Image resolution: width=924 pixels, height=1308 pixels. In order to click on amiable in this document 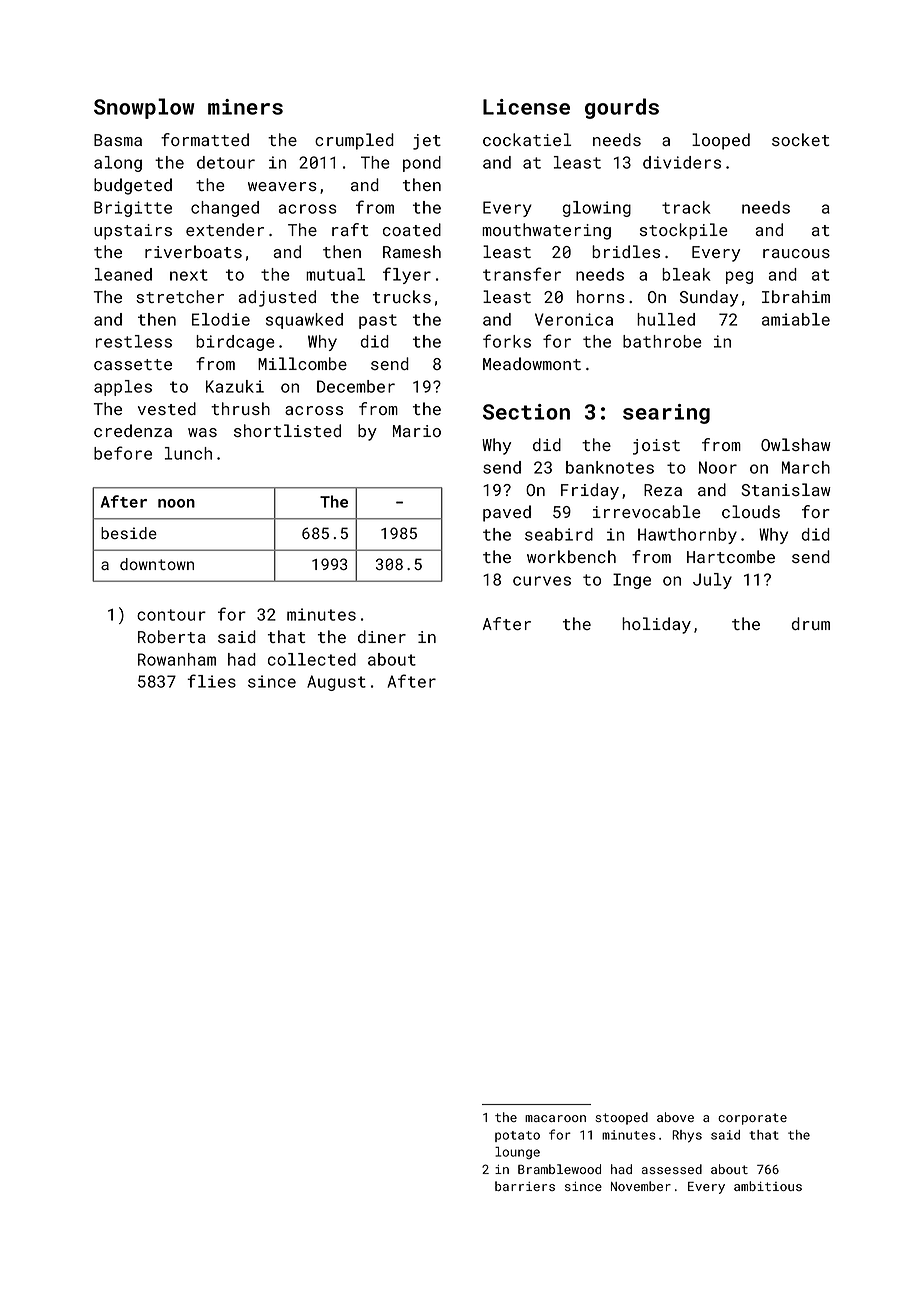, I will do `click(796, 319)`.
